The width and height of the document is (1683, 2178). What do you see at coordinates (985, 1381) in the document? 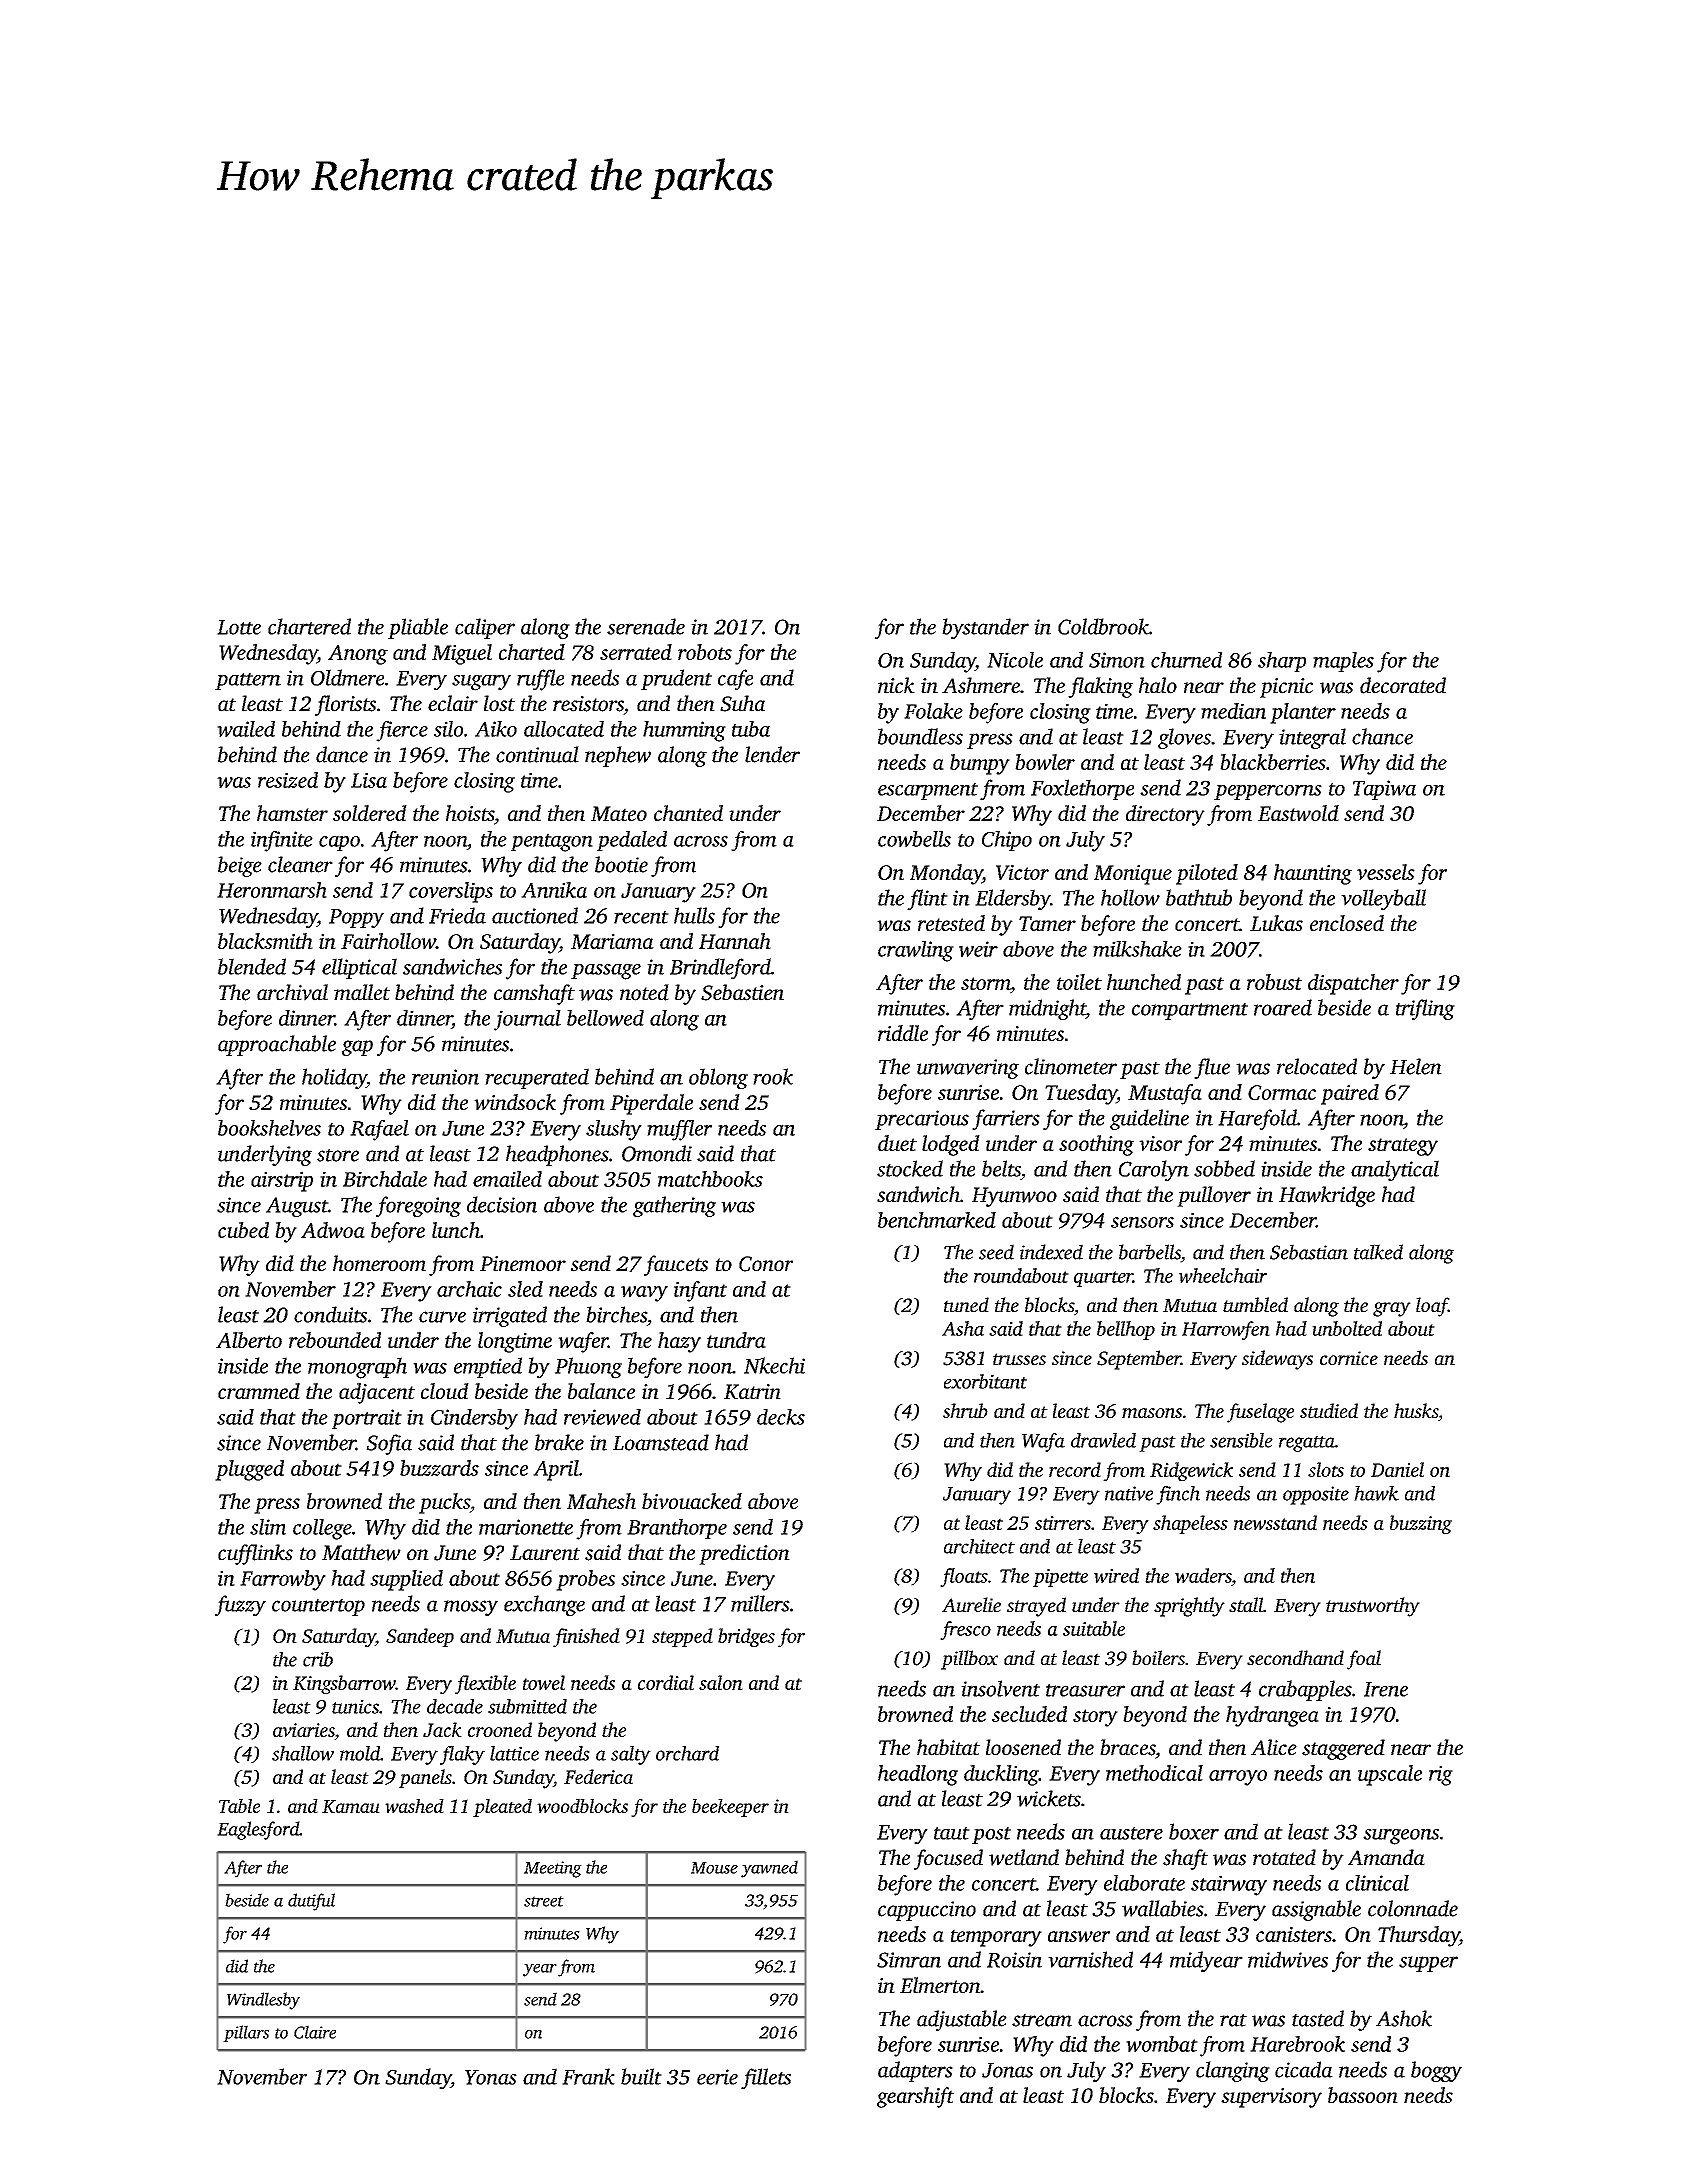
I see `exorbitant` at bounding box center [985, 1381].
